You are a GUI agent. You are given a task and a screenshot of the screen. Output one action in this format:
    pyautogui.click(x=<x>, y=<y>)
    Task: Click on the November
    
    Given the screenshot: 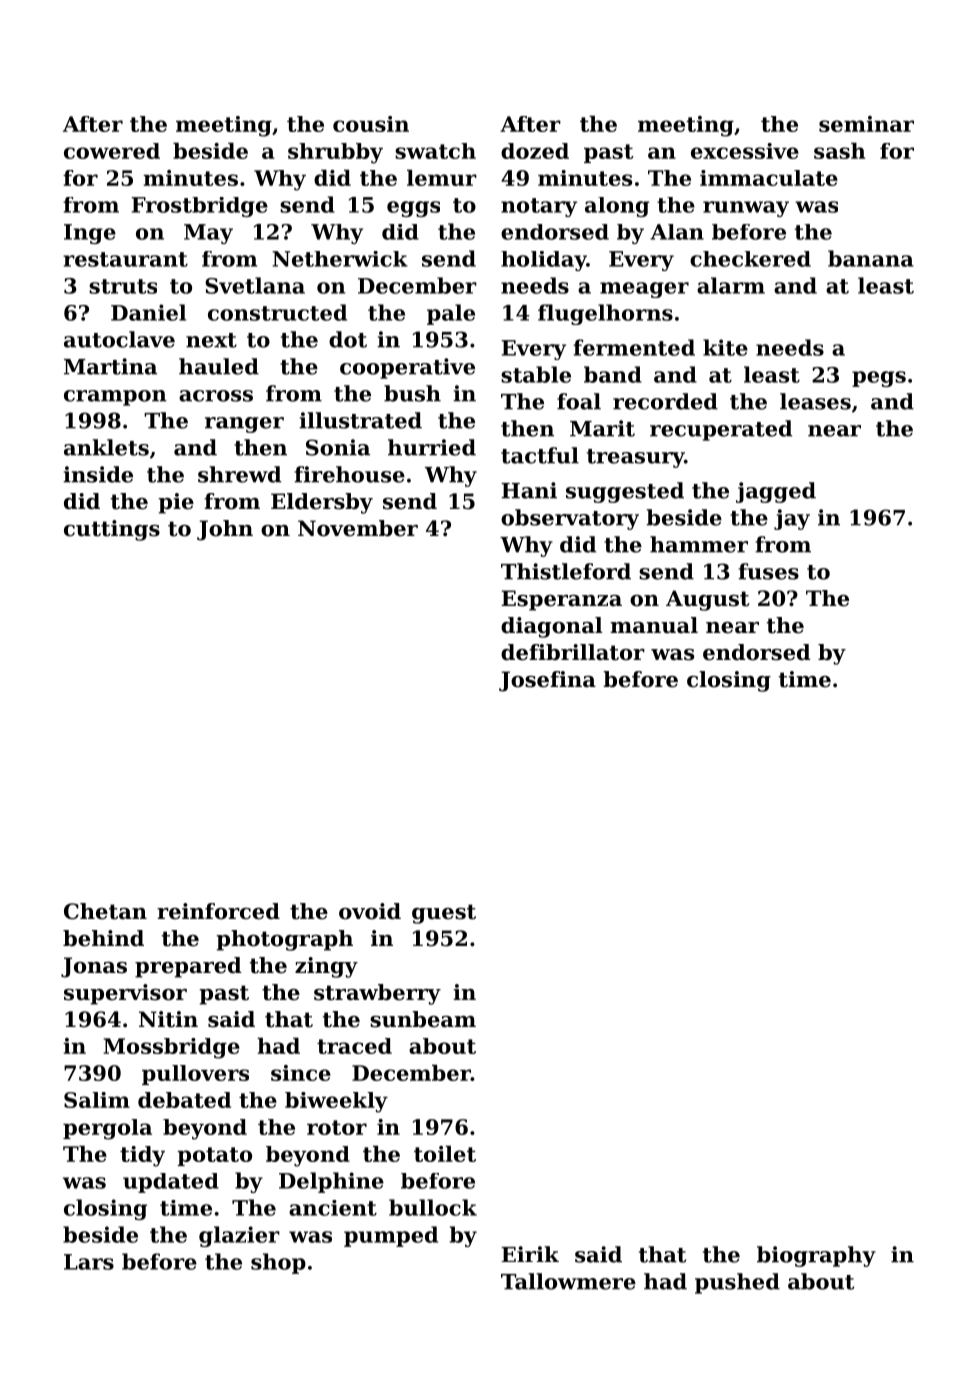 What is the action you would take?
    pyautogui.click(x=358, y=528)
